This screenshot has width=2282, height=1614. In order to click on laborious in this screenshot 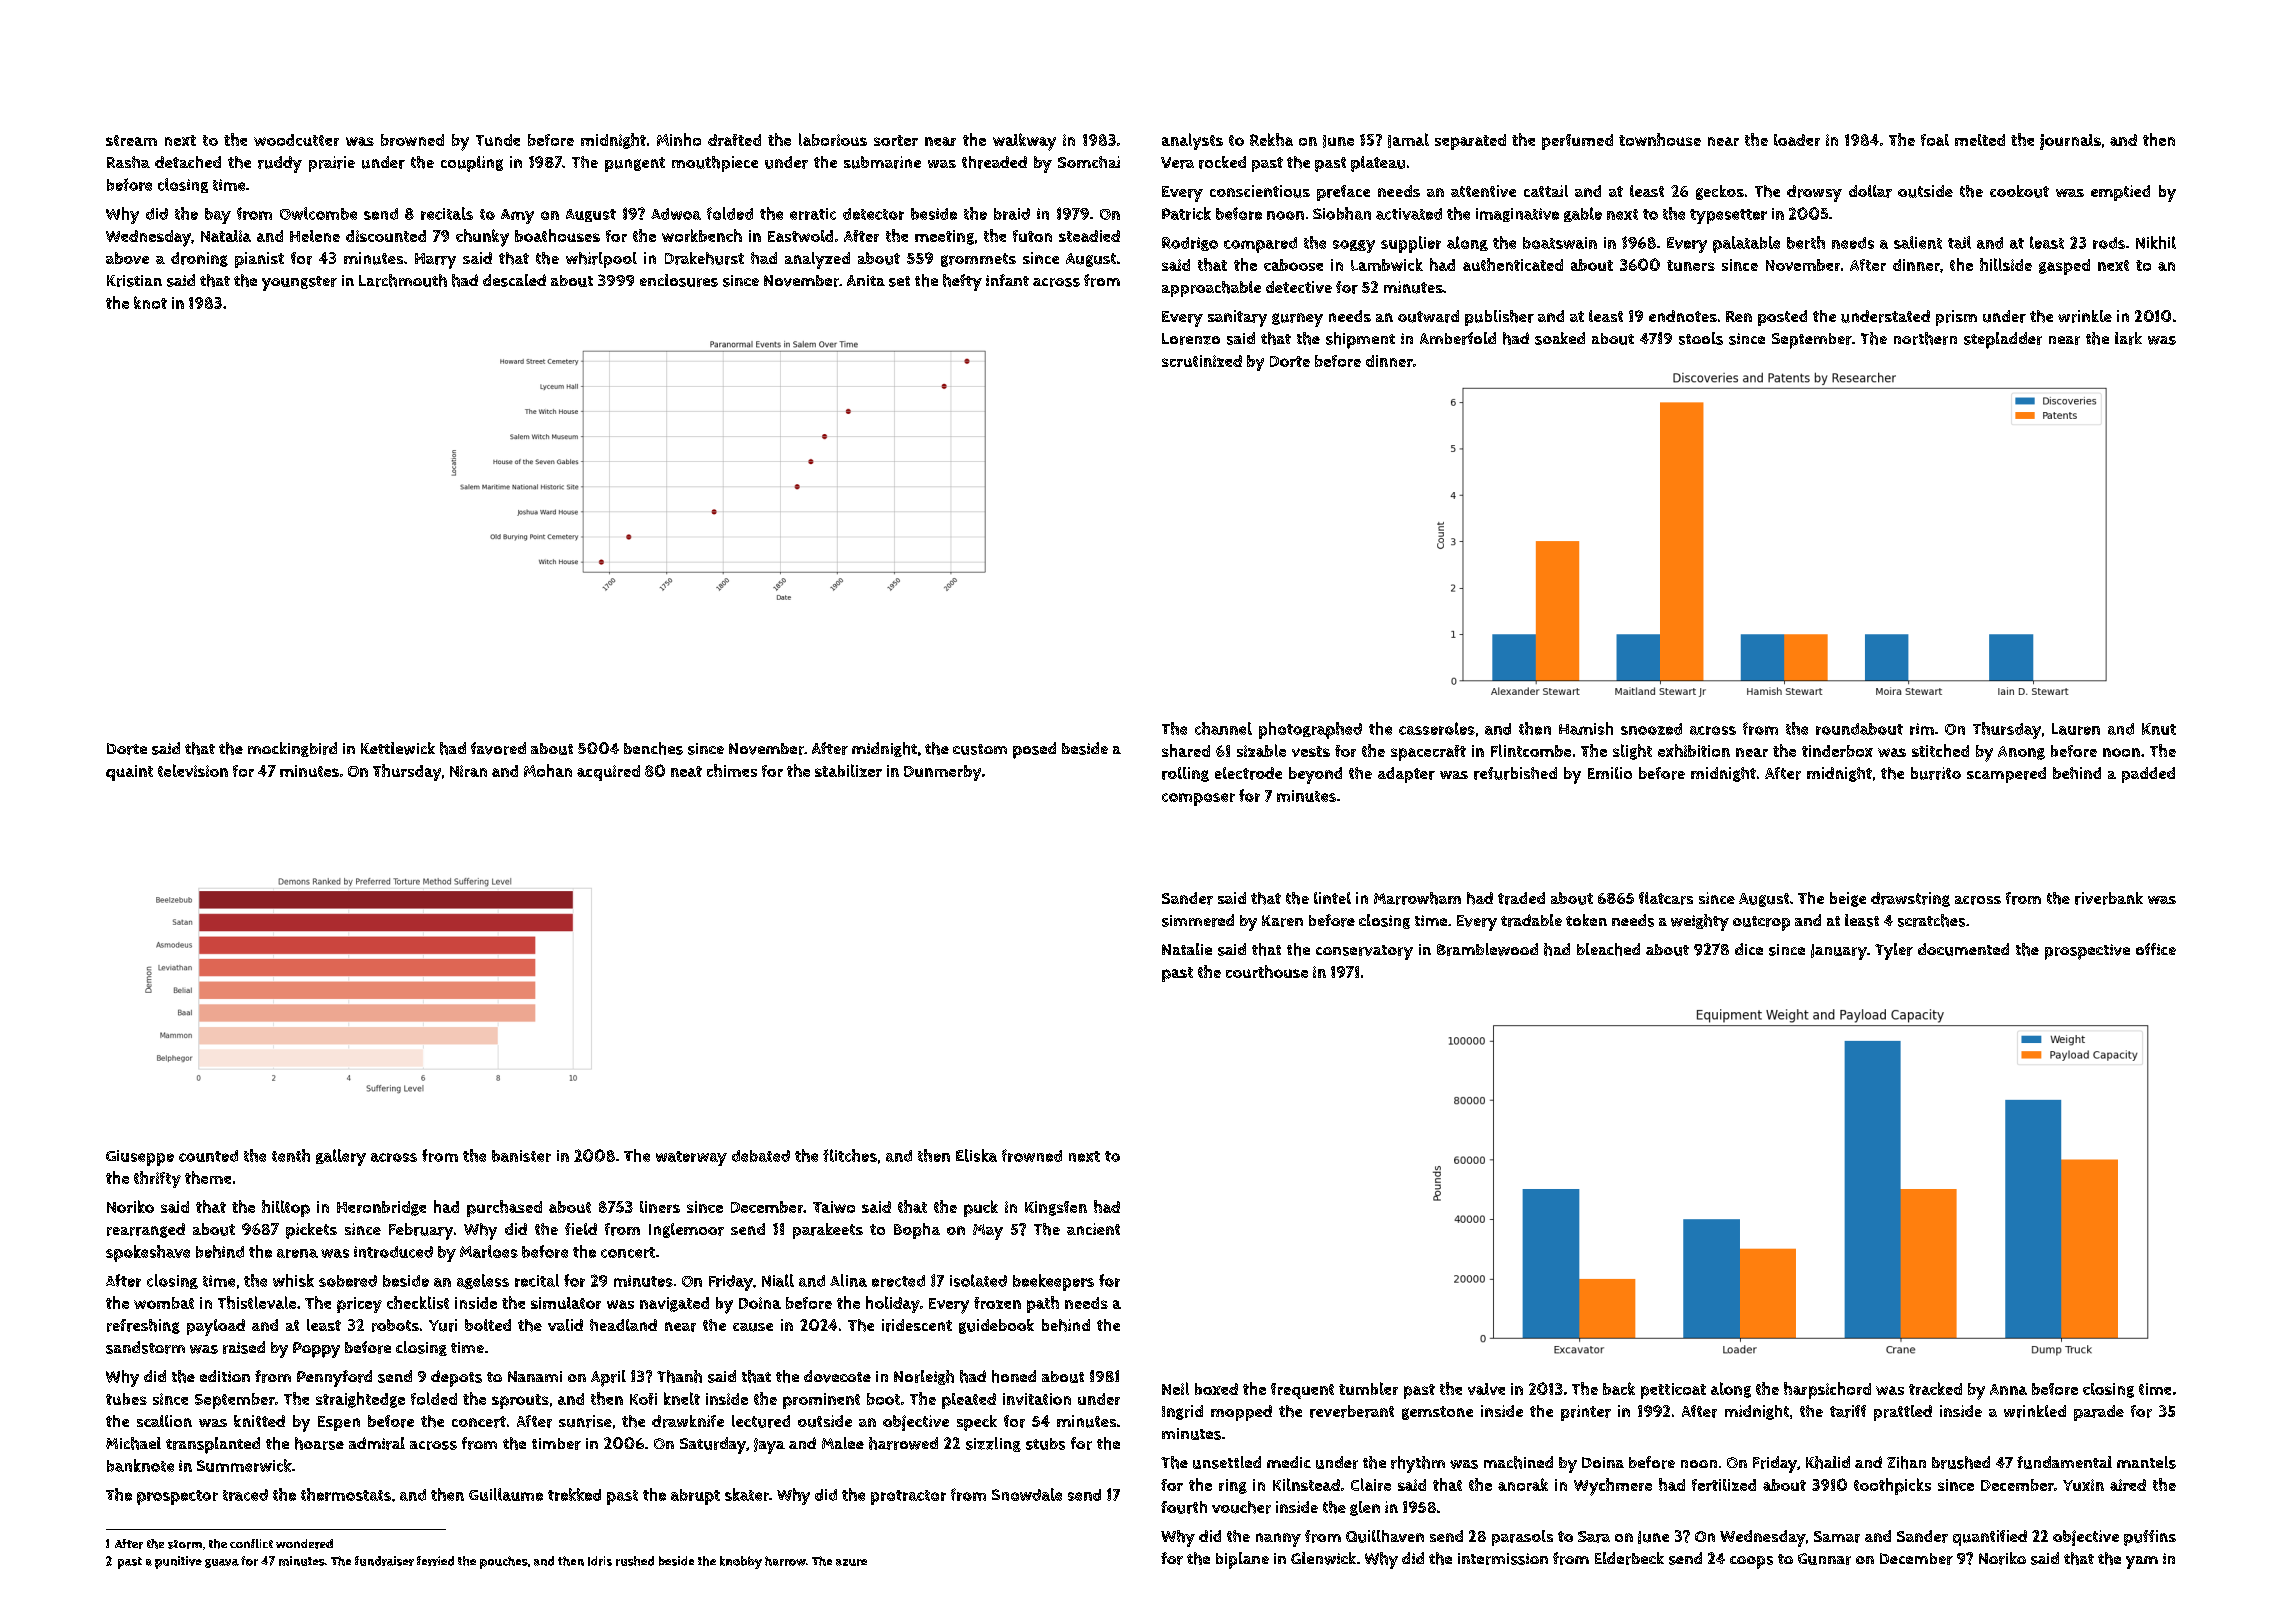, I will do `click(833, 139)`.
